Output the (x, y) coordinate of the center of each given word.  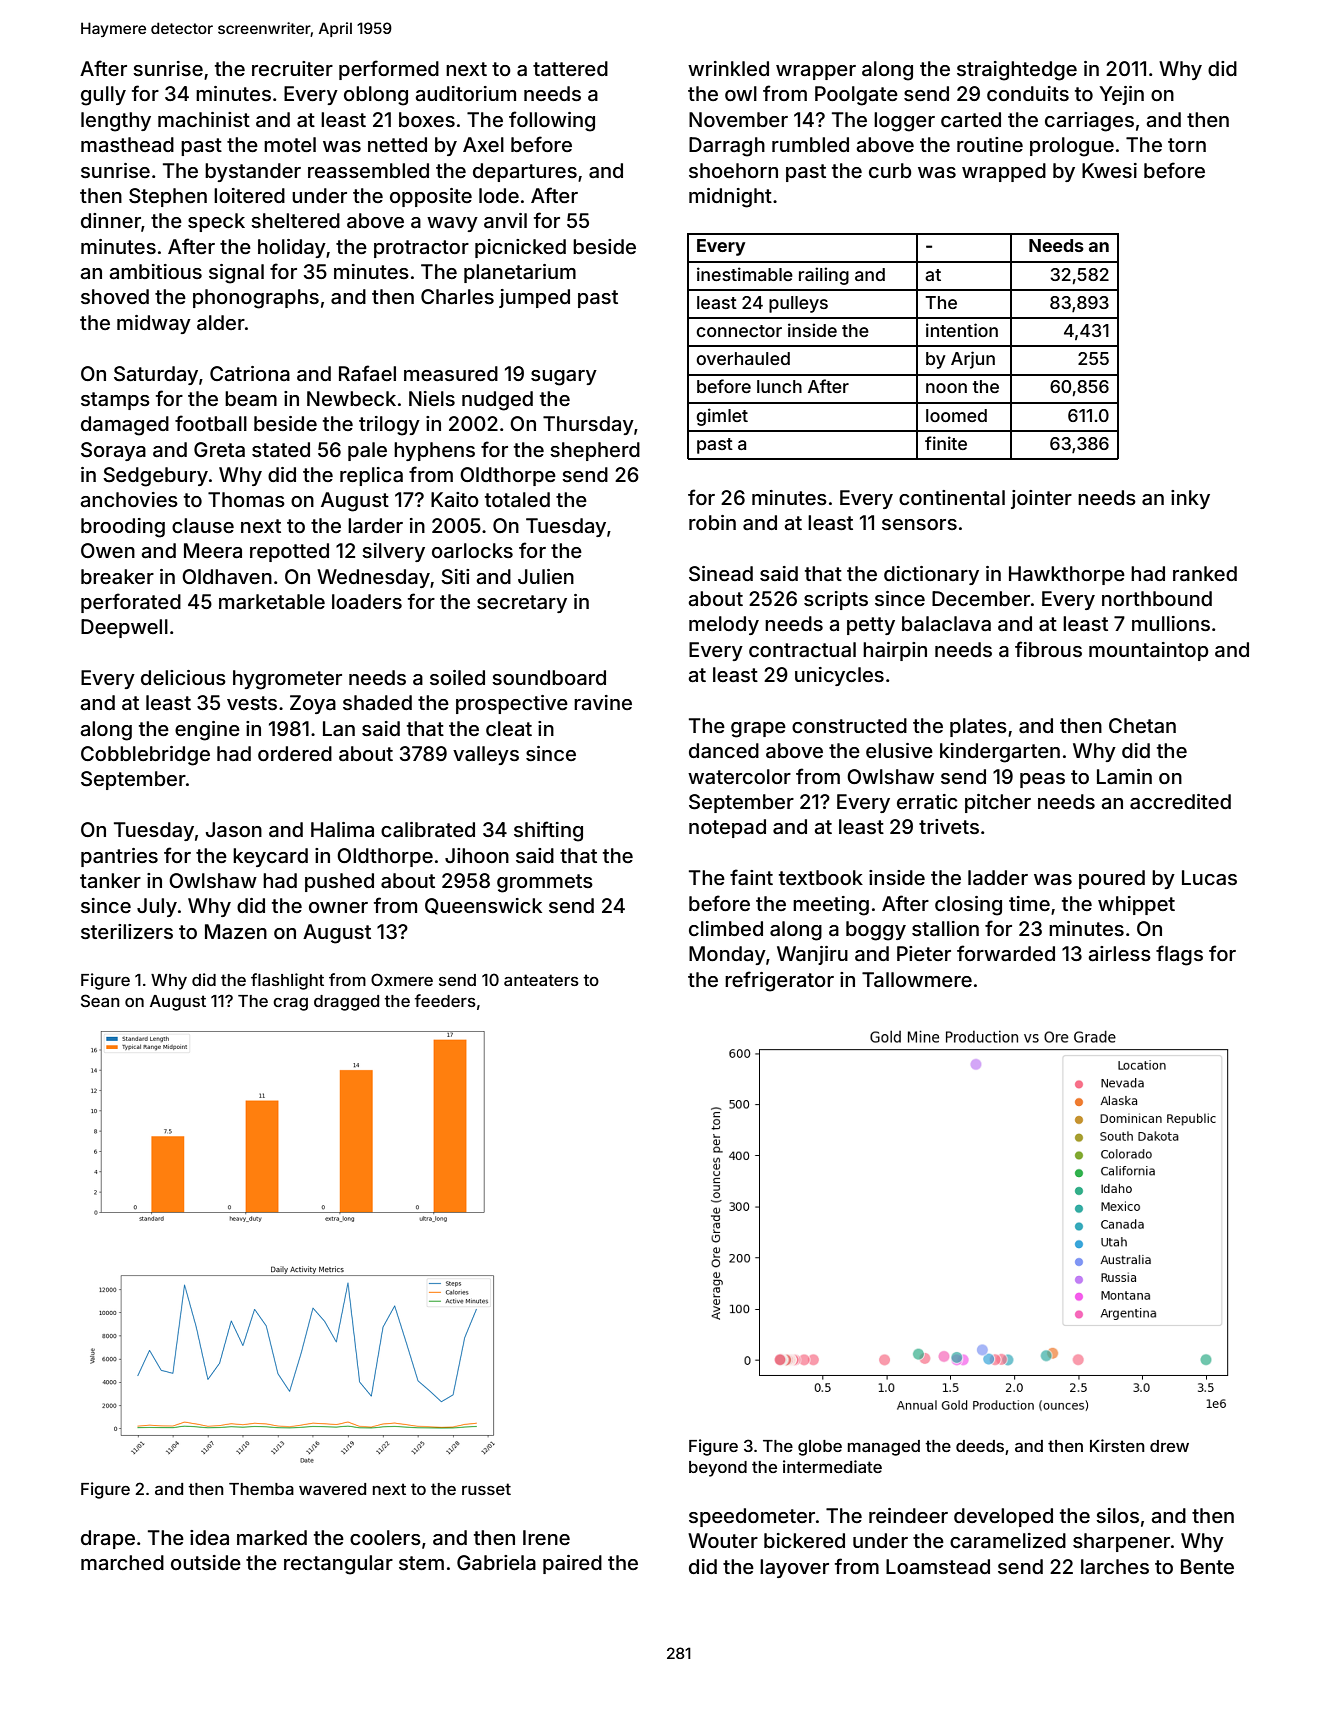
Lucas (1209, 877)
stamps (115, 401)
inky (1190, 499)
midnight (730, 198)
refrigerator (779, 981)
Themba (261, 1489)
